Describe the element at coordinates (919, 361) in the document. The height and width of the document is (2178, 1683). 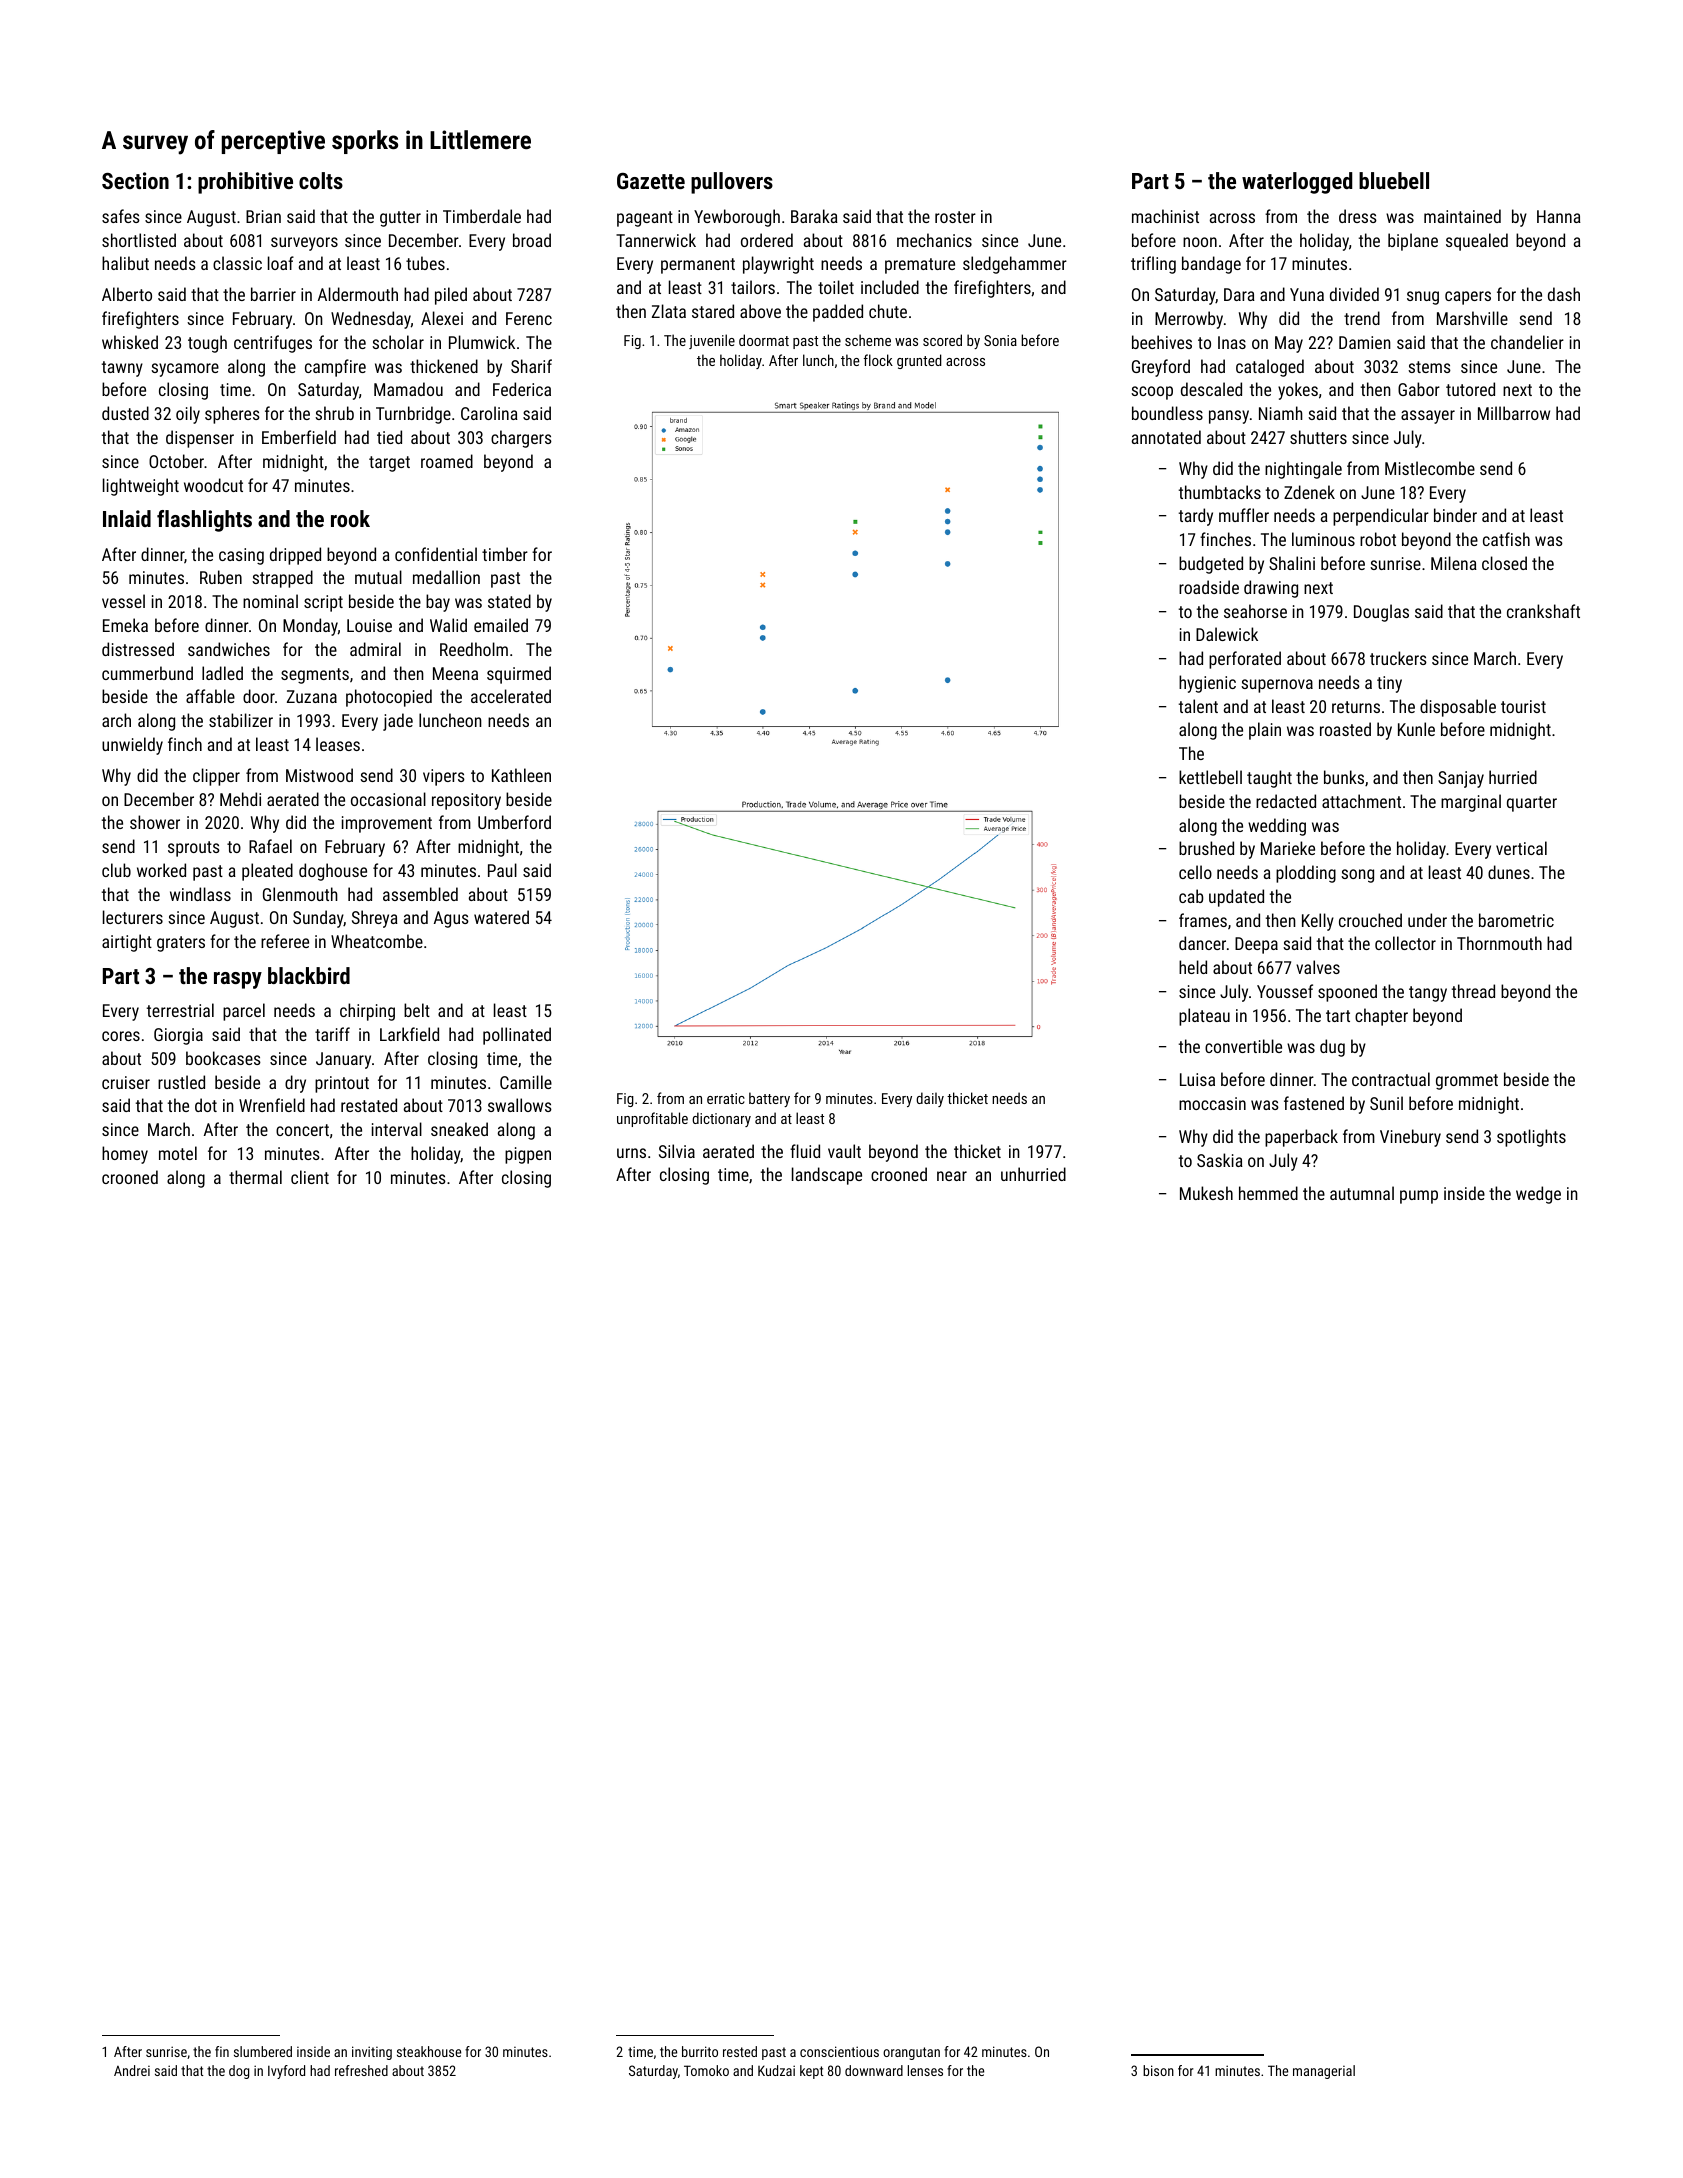
I see `grunted` at that location.
